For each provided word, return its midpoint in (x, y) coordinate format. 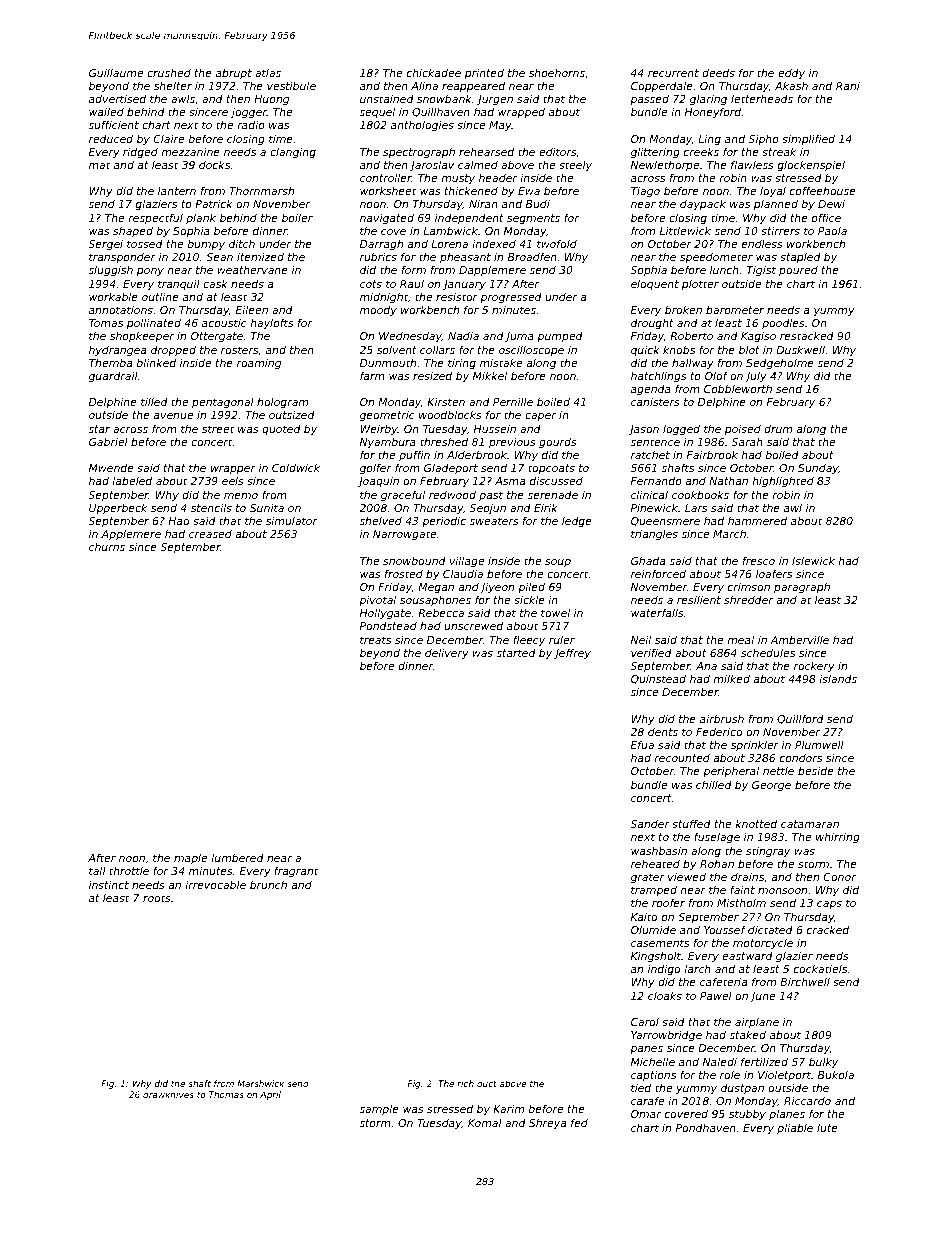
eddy (791, 74)
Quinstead (658, 679)
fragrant (296, 871)
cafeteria (723, 981)
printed (484, 73)
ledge (577, 522)
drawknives (168, 1094)
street (218, 429)
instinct (109, 885)
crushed (169, 73)
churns (107, 547)
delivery (447, 654)
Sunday (818, 469)
